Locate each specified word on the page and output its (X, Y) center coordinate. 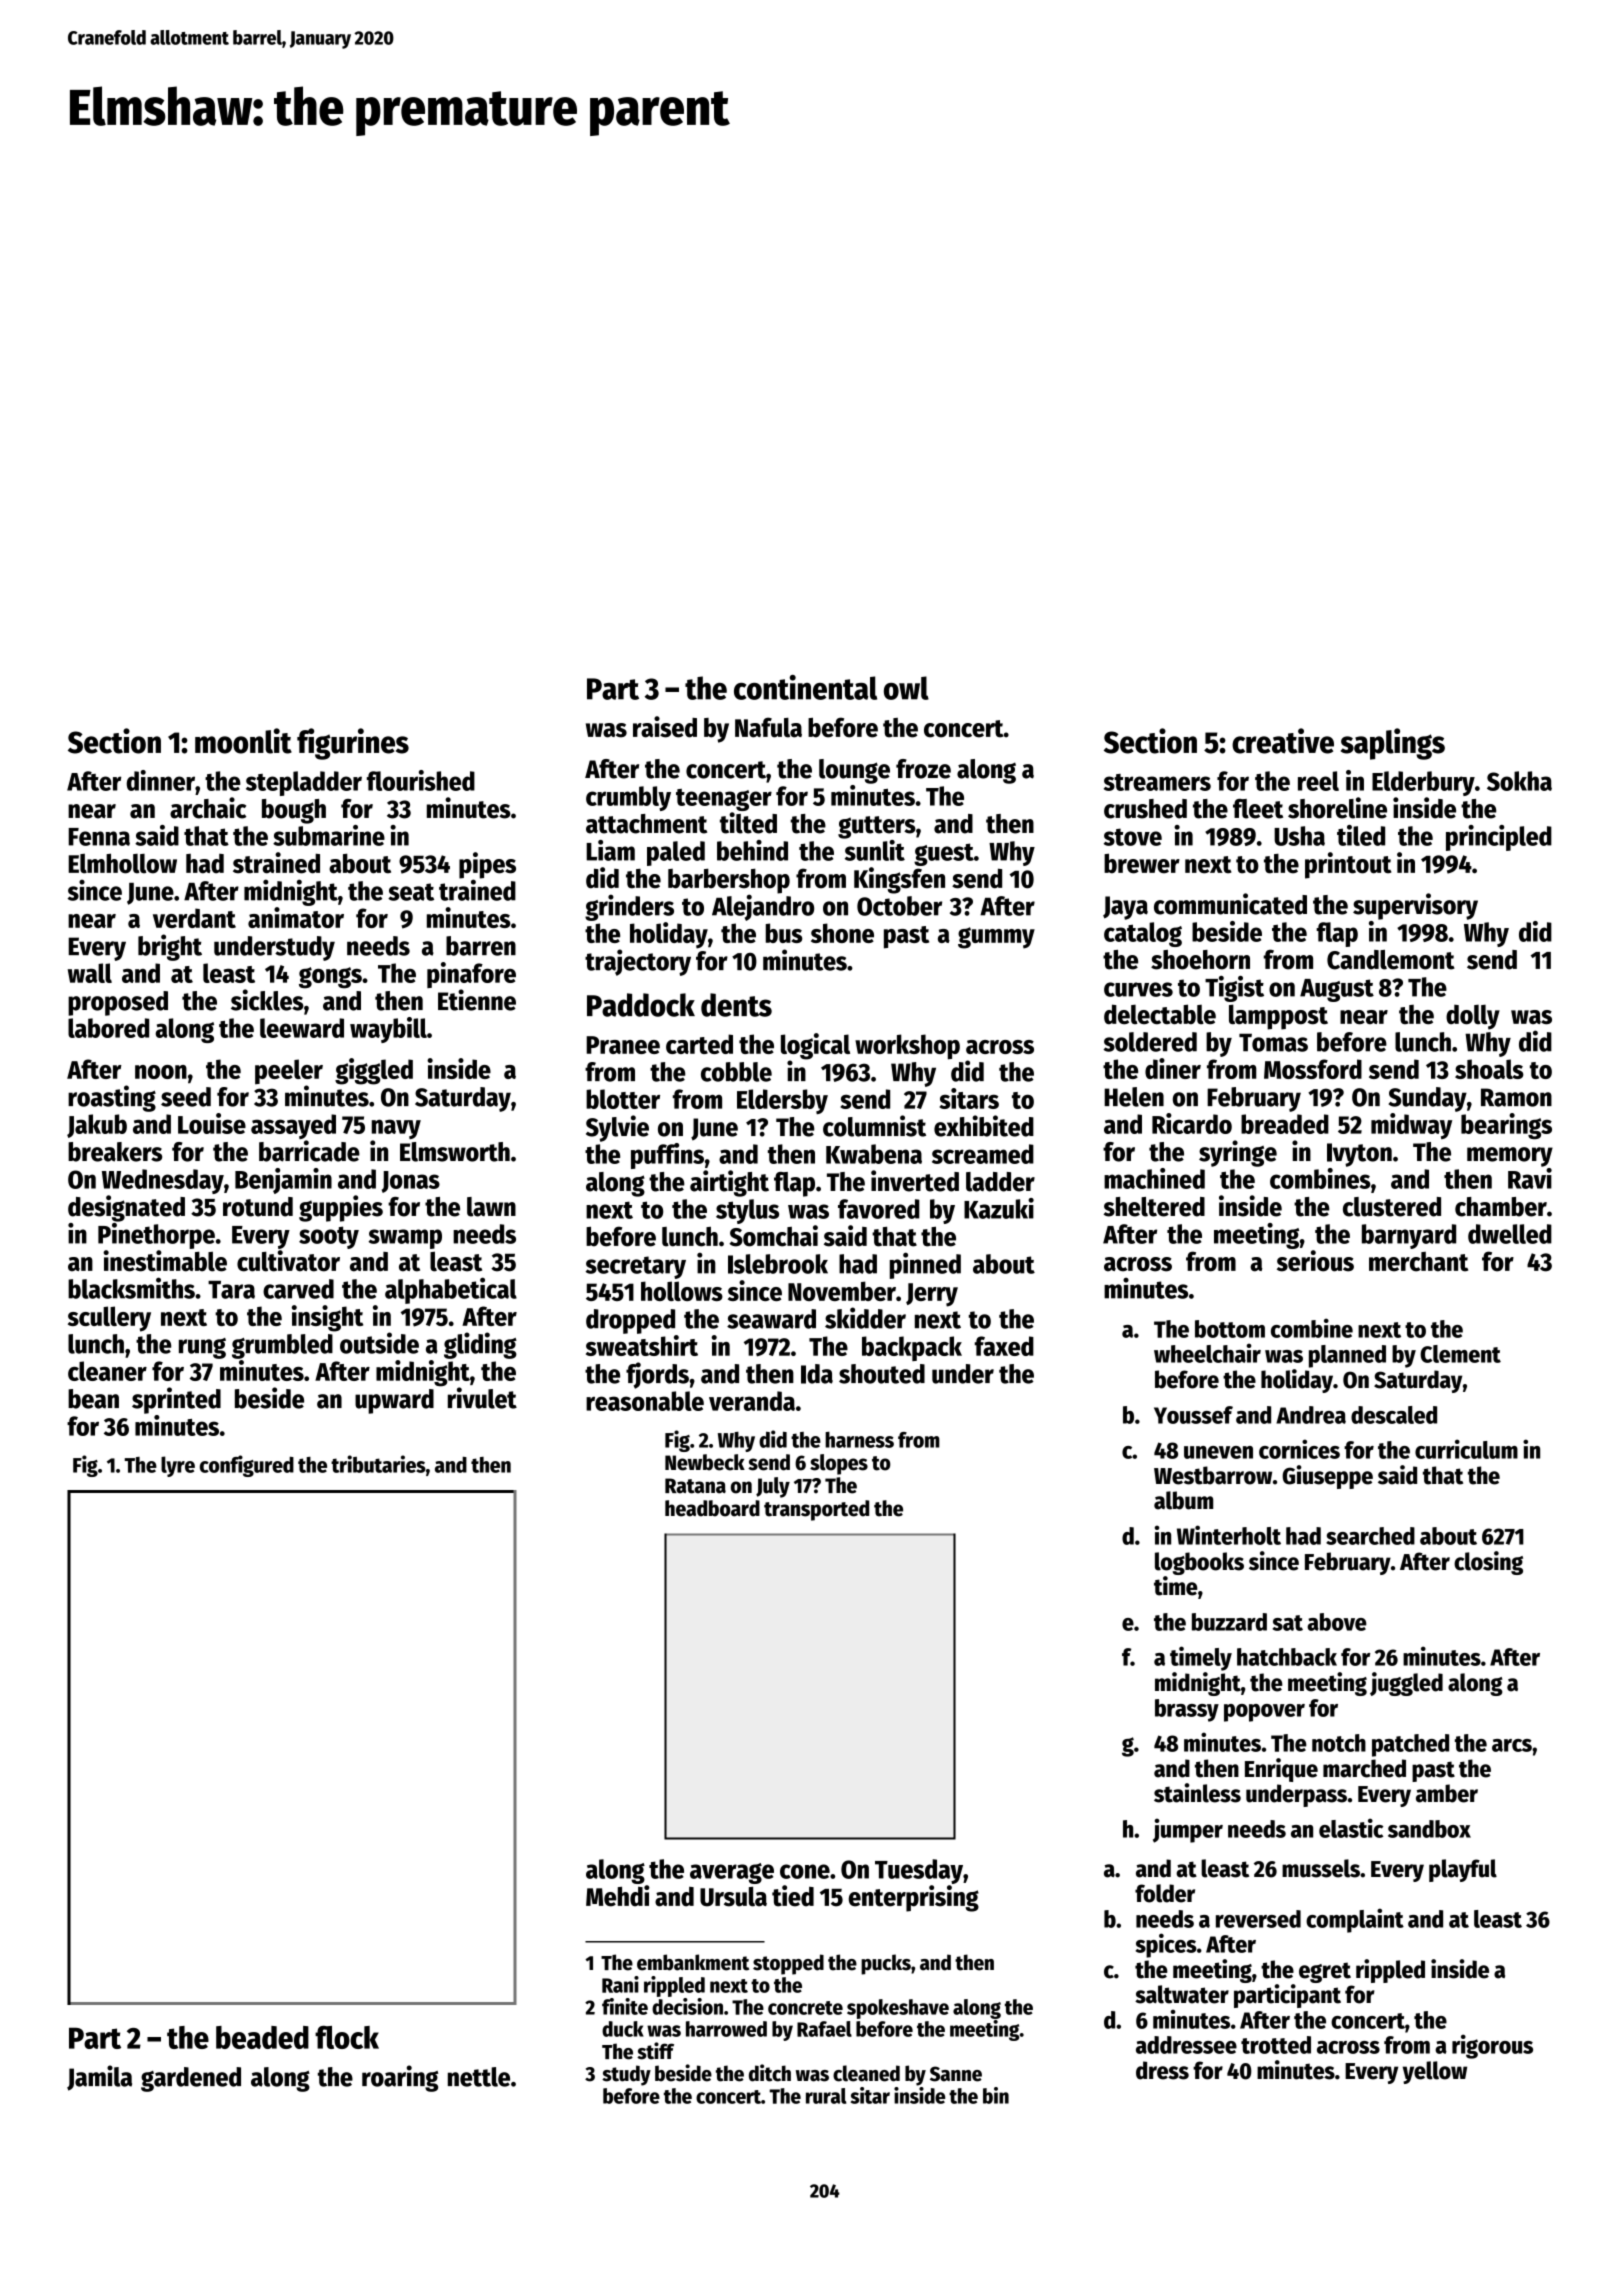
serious (1315, 1261)
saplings (1393, 744)
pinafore (471, 975)
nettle (479, 2077)
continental (805, 687)
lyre (178, 1466)
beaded (262, 2037)
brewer (1142, 863)
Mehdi (618, 1896)
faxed (1004, 1346)
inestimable (165, 1261)
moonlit (243, 741)
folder (1165, 1893)
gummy (996, 938)
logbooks (1199, 1563)
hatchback (1287, 1657)
